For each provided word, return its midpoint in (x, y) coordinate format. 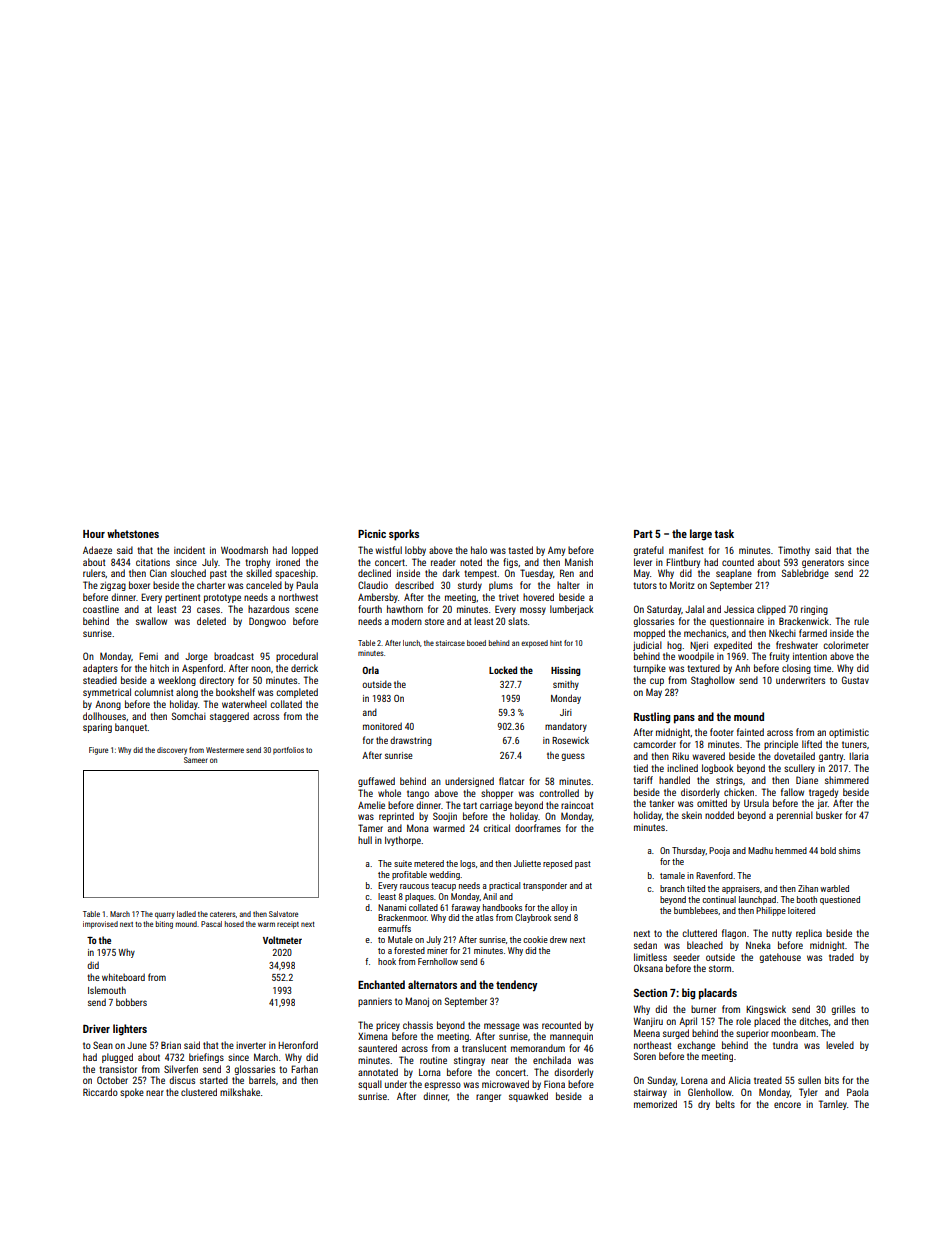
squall (370, 1085)
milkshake (240, 1092)
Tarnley (833, 1105)
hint (556, 643)
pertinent (182, 598)
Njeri (699, 646)
